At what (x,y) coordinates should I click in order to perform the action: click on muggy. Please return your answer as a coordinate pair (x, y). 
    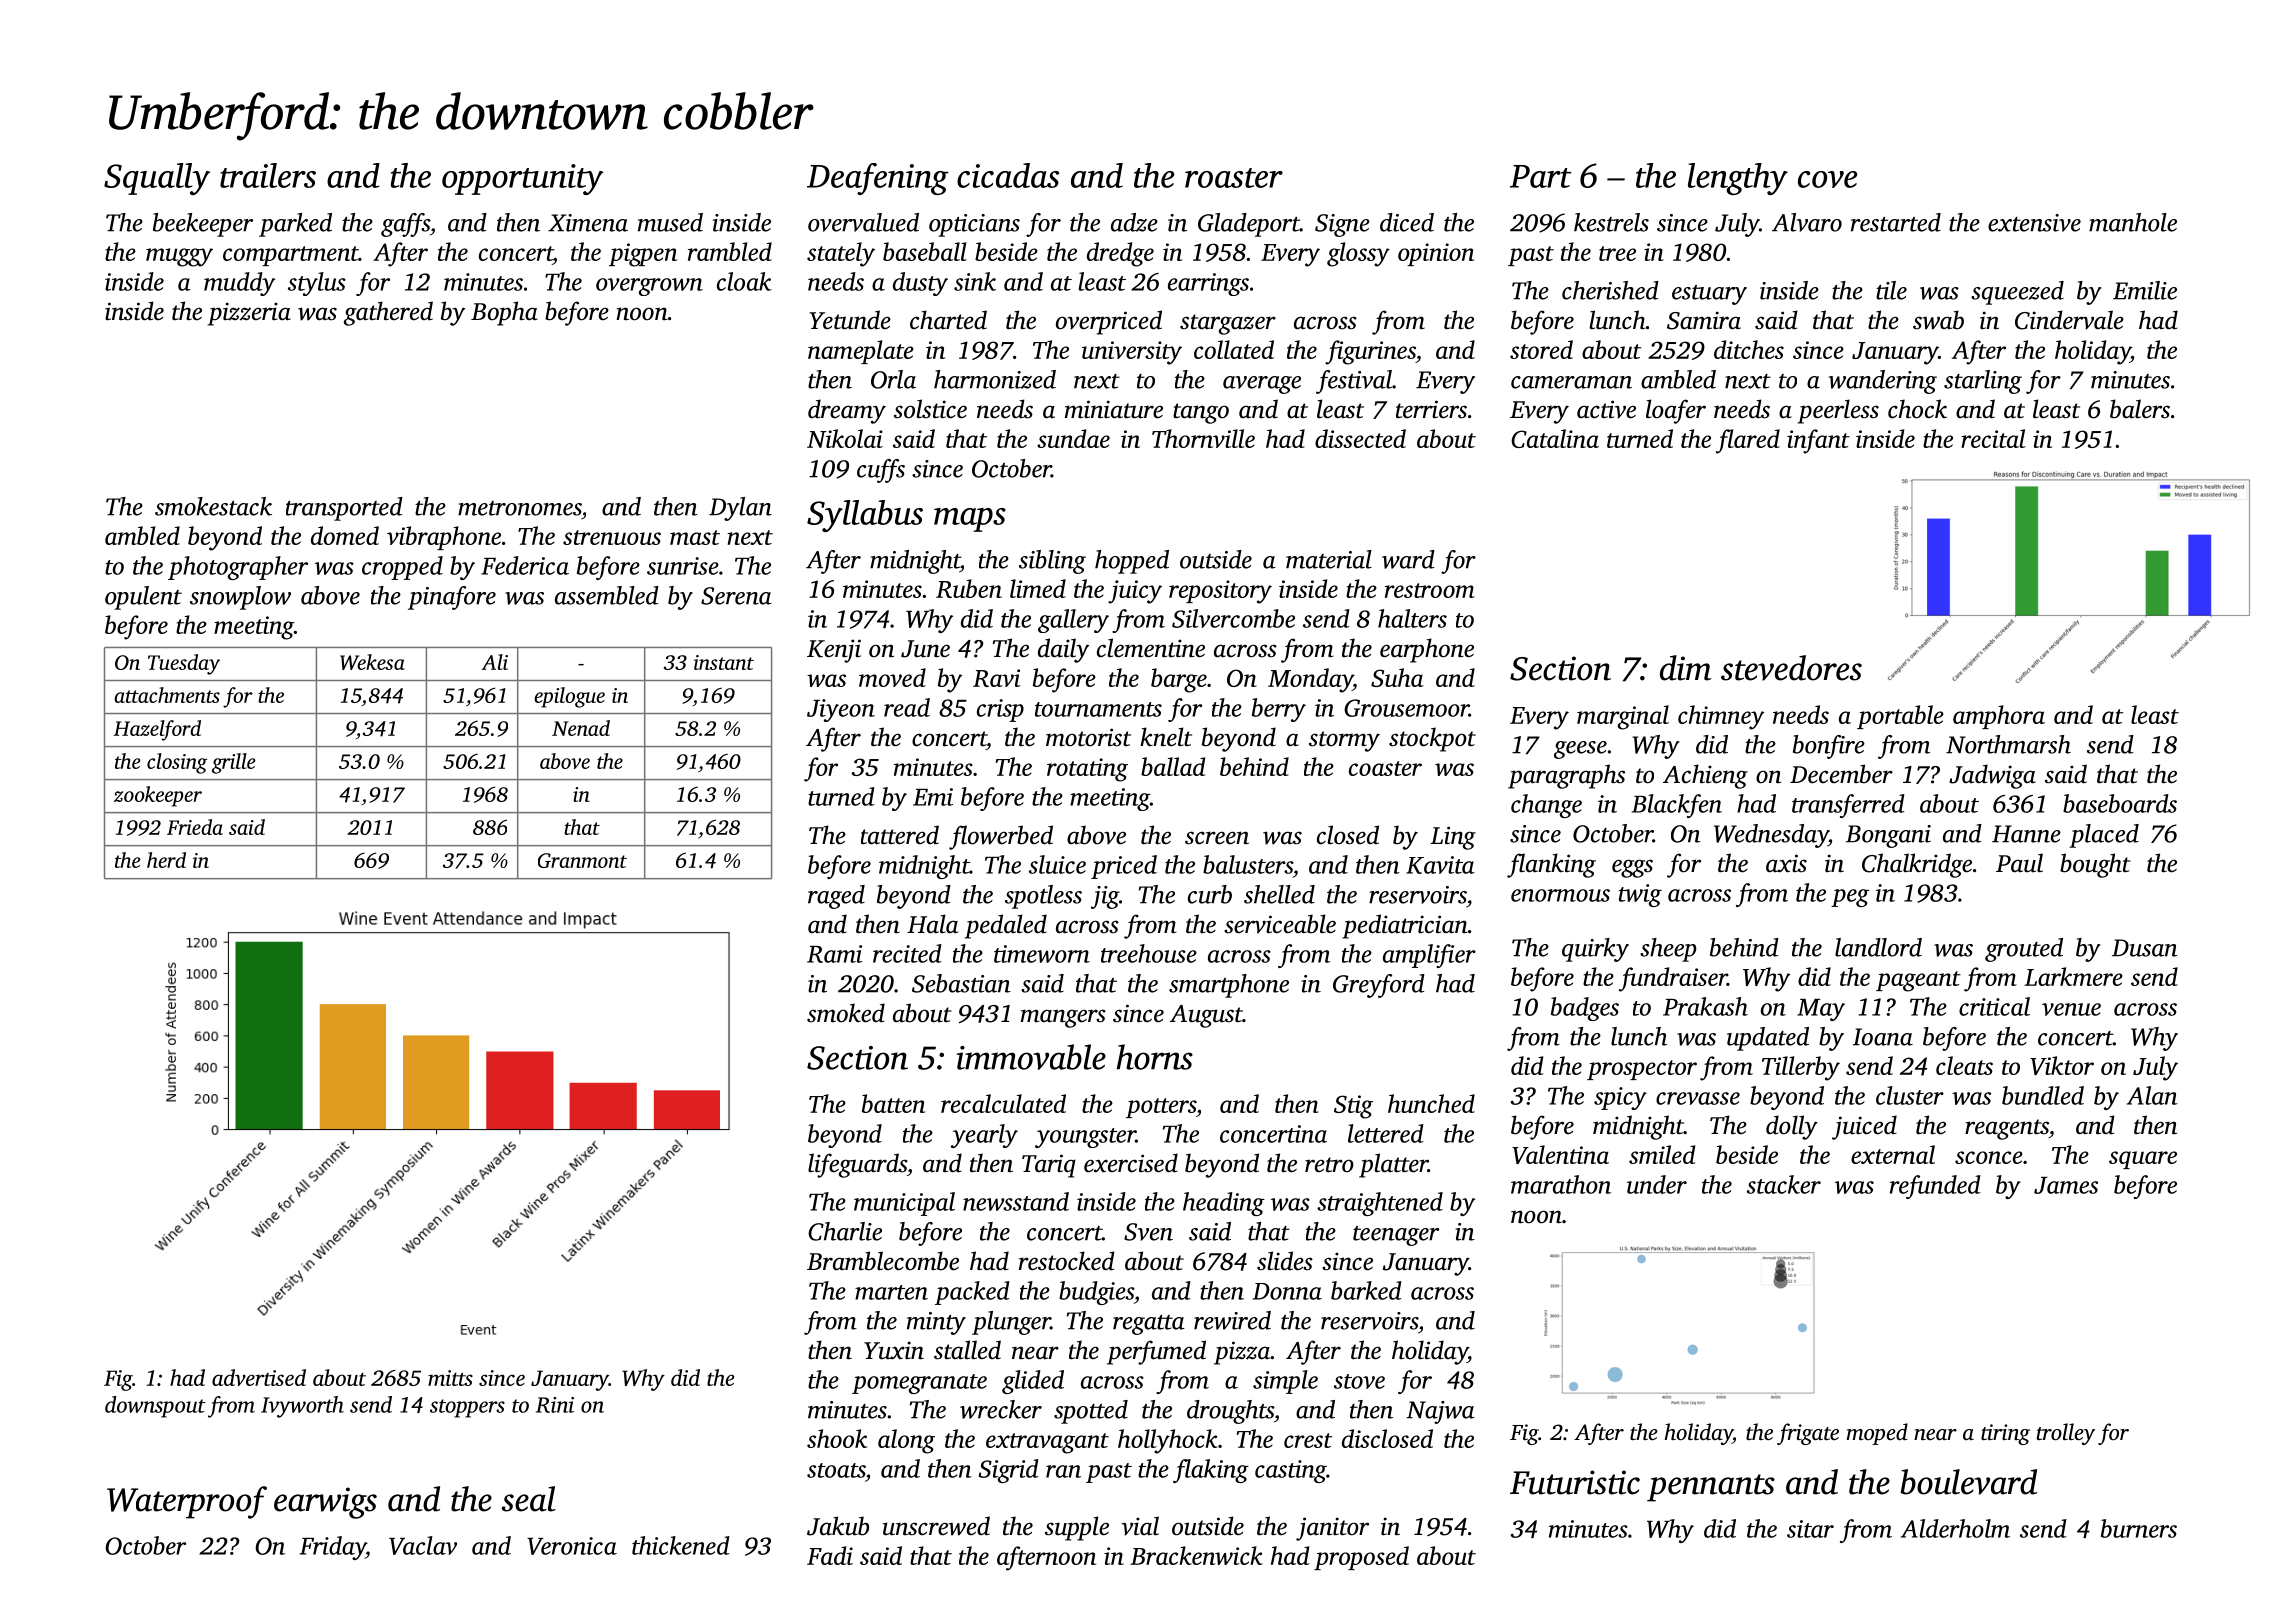
    Looking at the image, I should click on (179, 257).
